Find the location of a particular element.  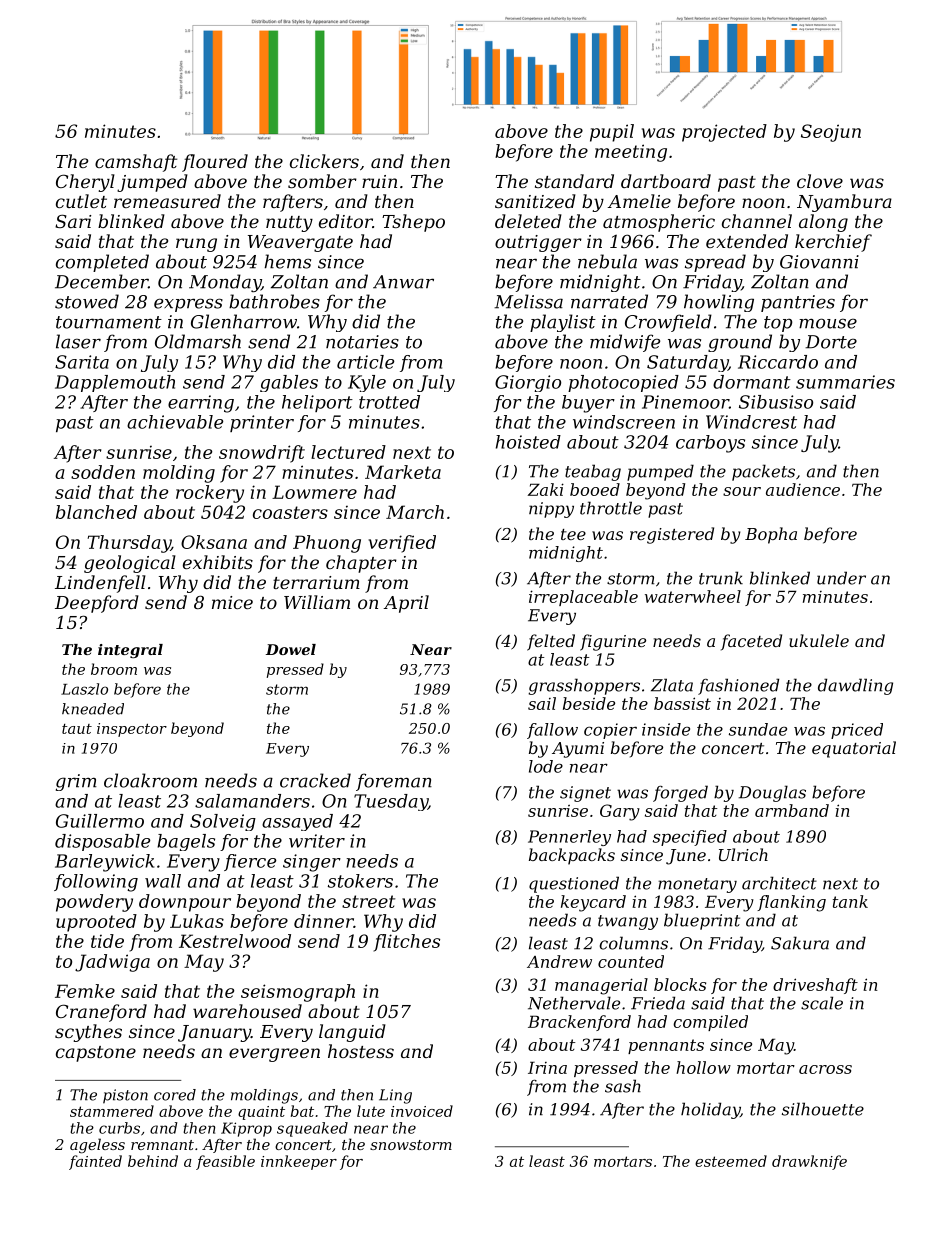

bathrobes is located at coordinates (274, 301).
